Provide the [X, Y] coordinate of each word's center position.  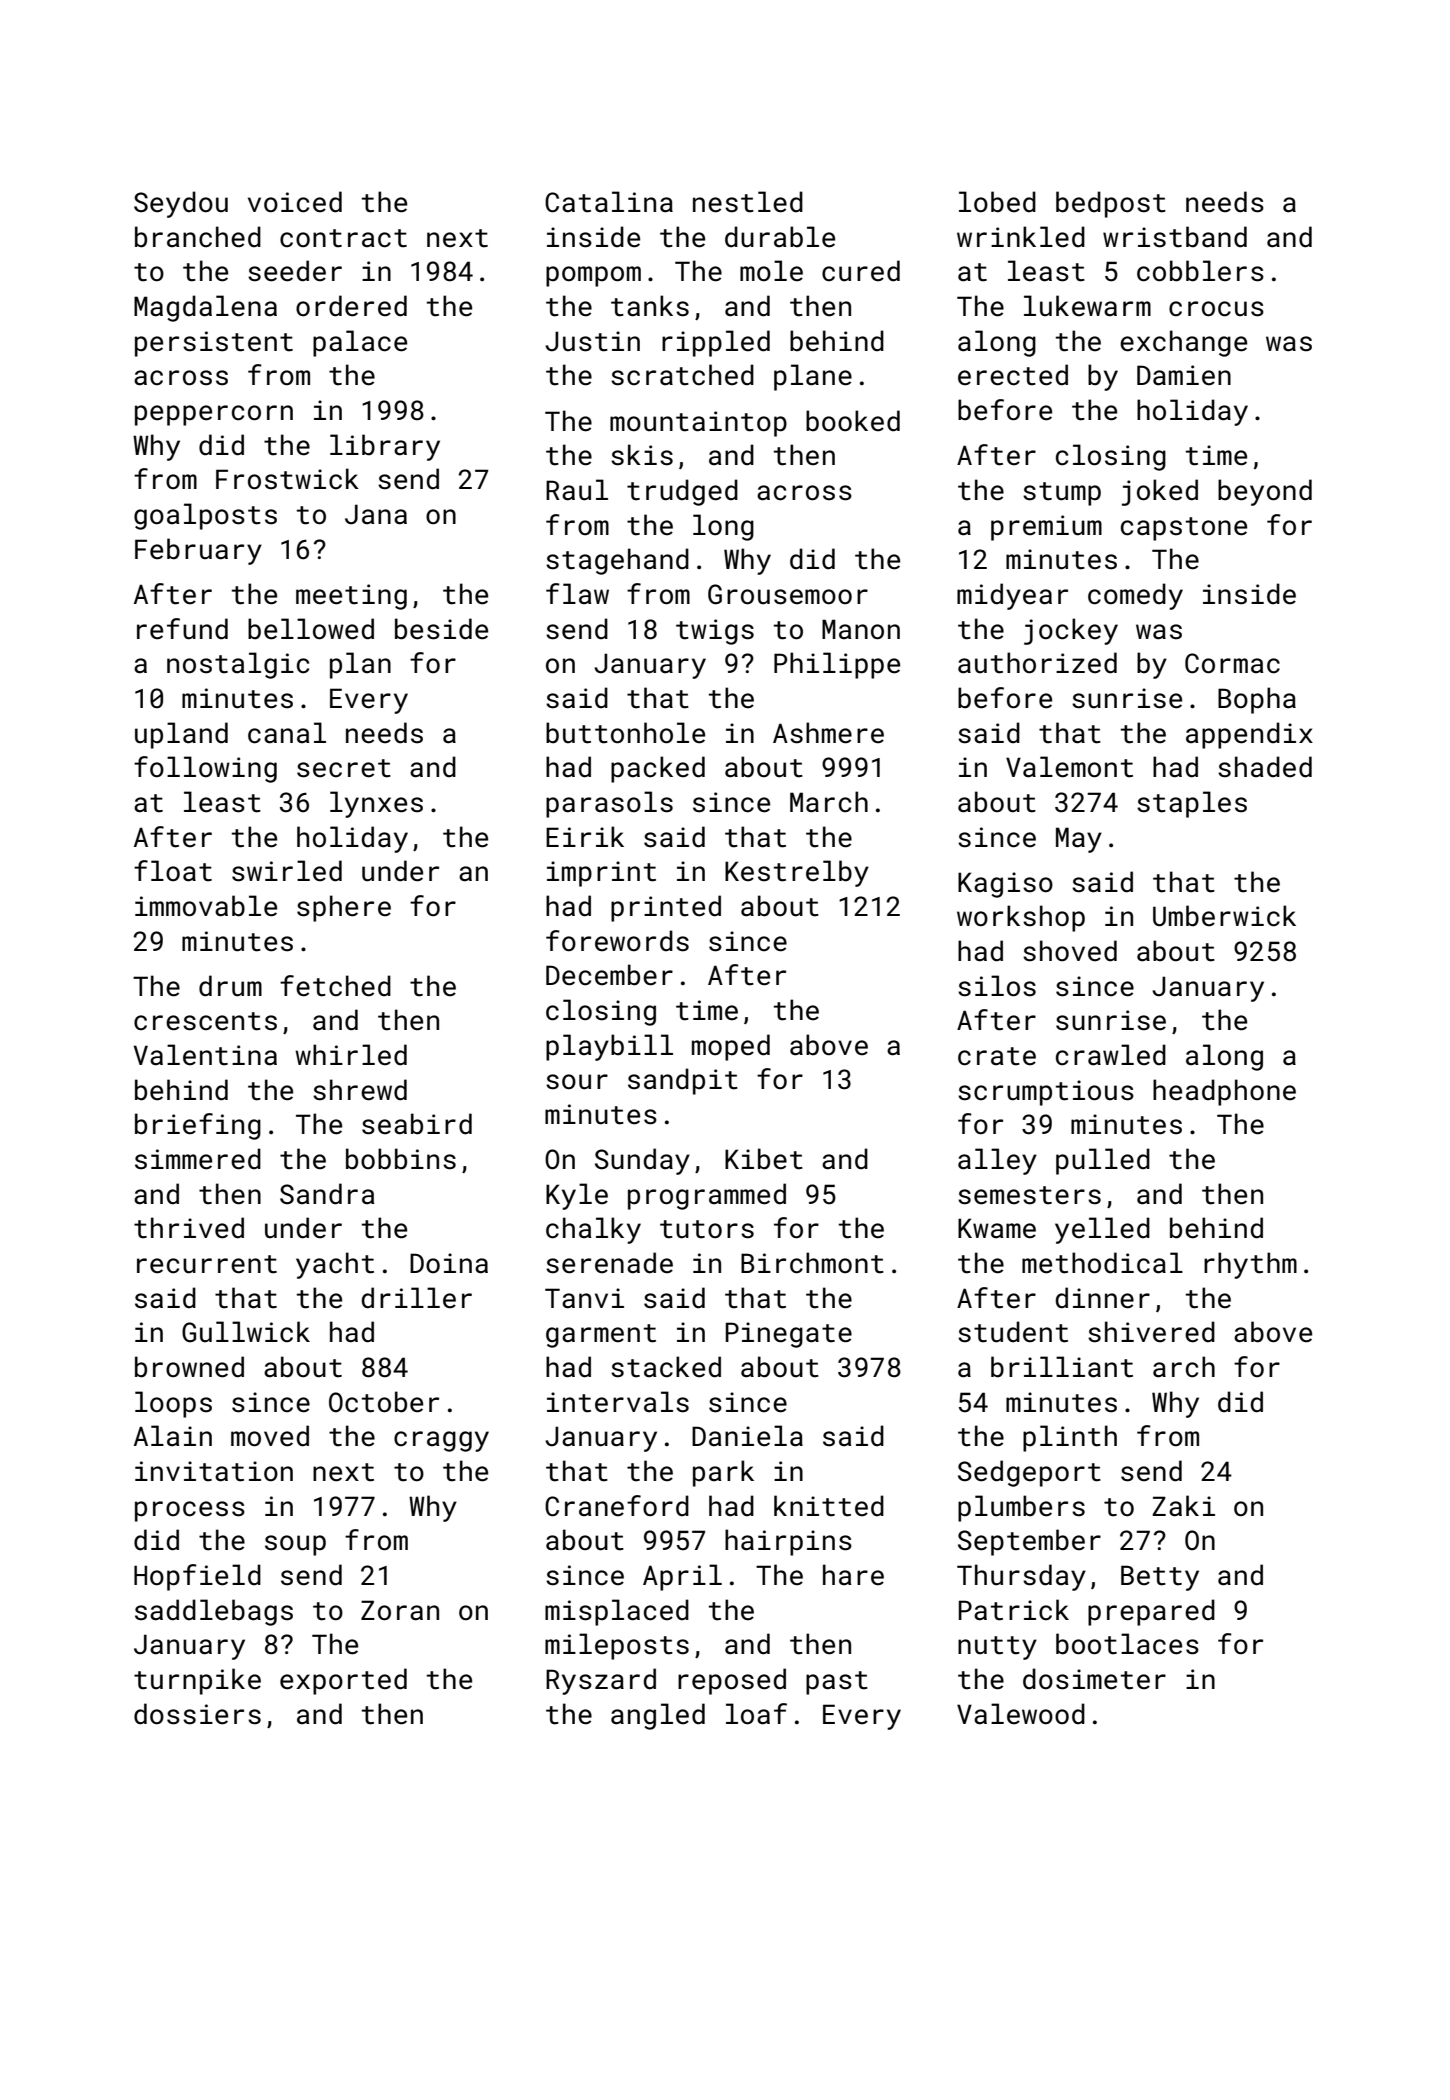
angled [658, 1716]
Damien [1184, 375]
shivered [1151, 1332]
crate [997, 1056]
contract [343, 238]
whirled [351, 1055]
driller [417, 1298]
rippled [716, 343]
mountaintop [698, 424]
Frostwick [287, 479]
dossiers [197, 1714]
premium [1046, 528]
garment [601, 1336]
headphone [1224, 1092]
